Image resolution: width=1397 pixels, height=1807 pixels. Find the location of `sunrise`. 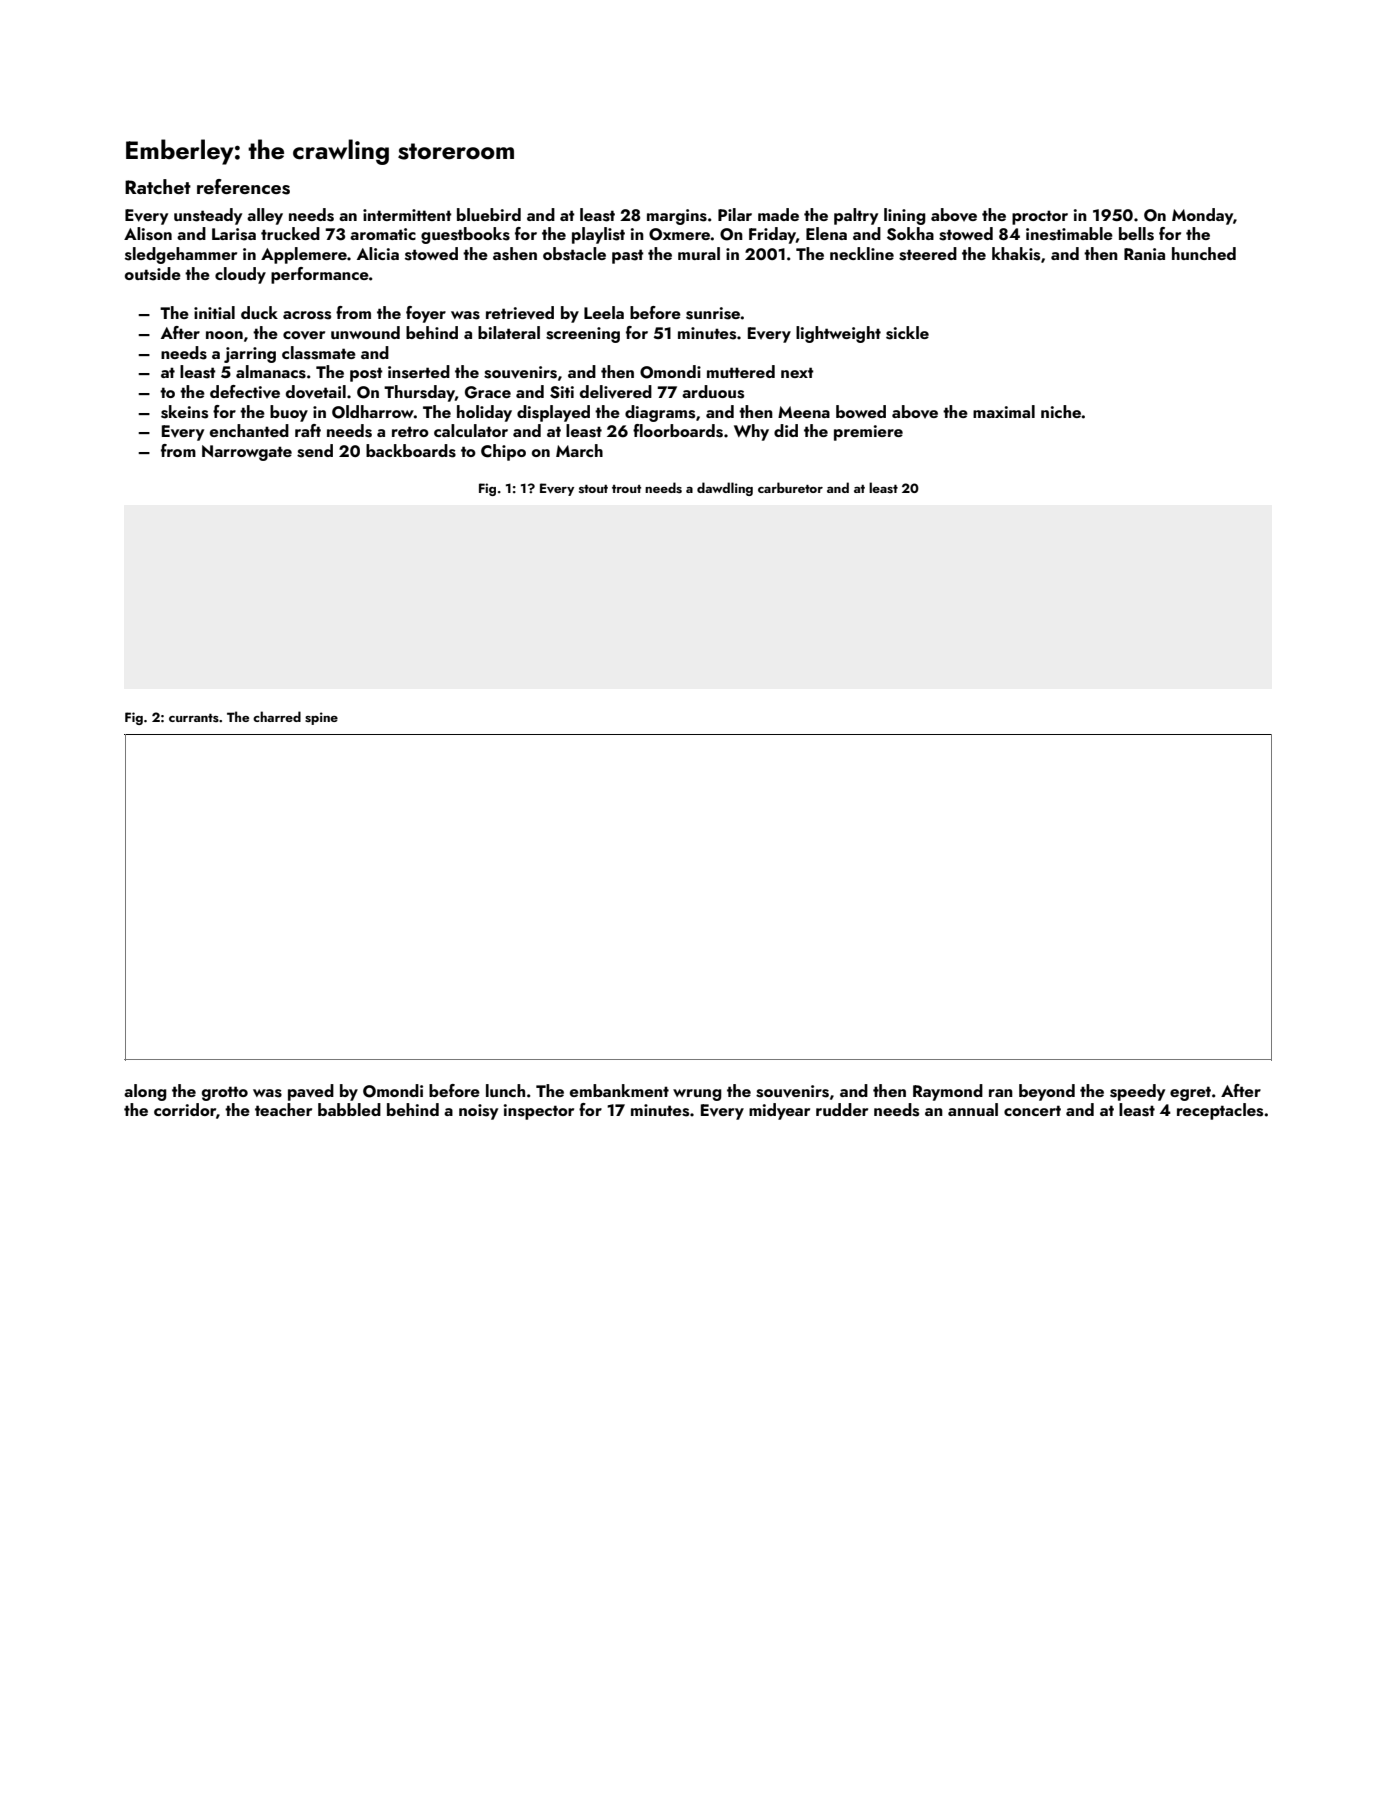

sunrise is located at coordinates (713, 313).
